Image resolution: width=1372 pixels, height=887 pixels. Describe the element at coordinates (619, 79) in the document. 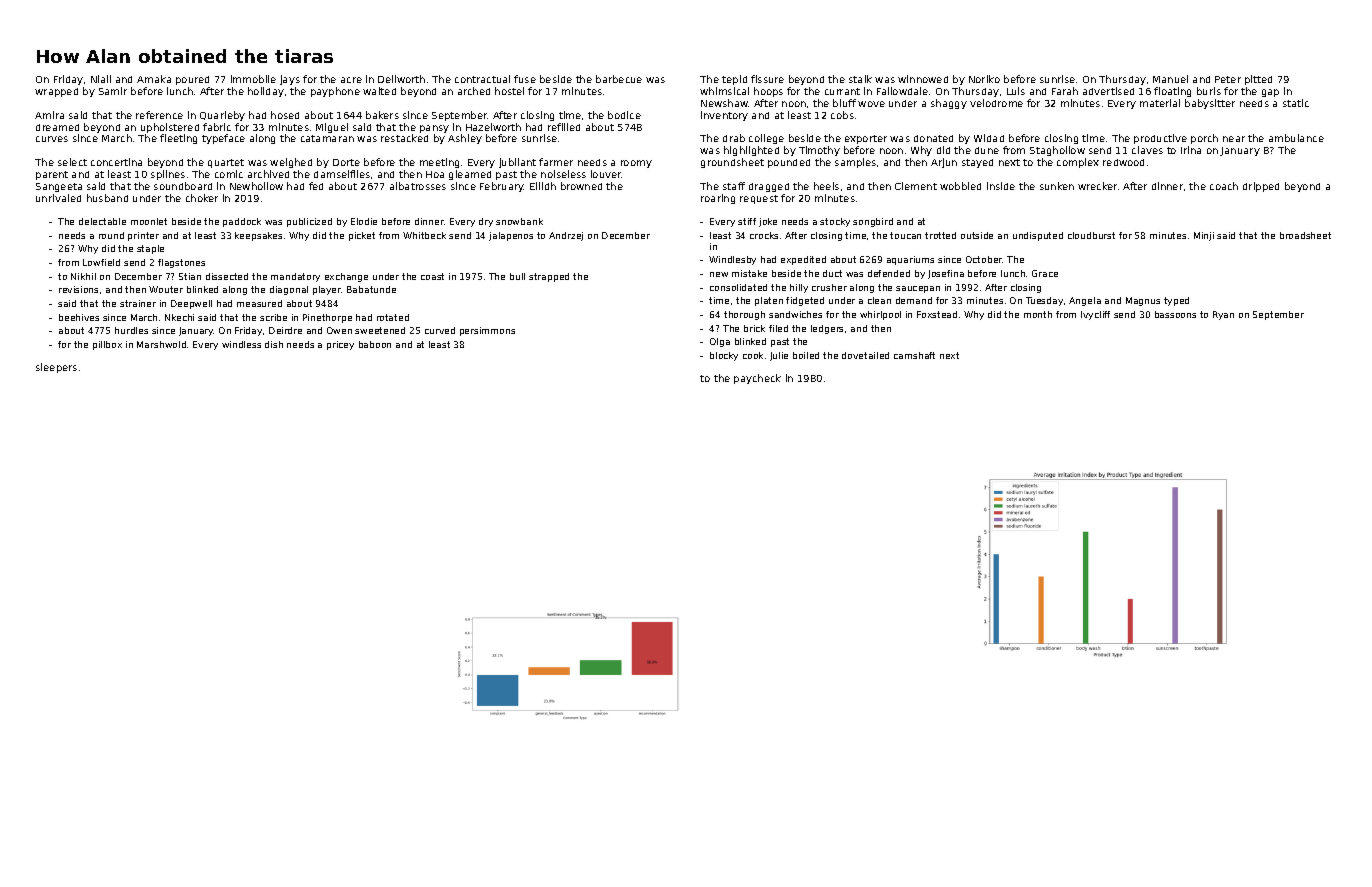

I see `barbecue` at that location.
